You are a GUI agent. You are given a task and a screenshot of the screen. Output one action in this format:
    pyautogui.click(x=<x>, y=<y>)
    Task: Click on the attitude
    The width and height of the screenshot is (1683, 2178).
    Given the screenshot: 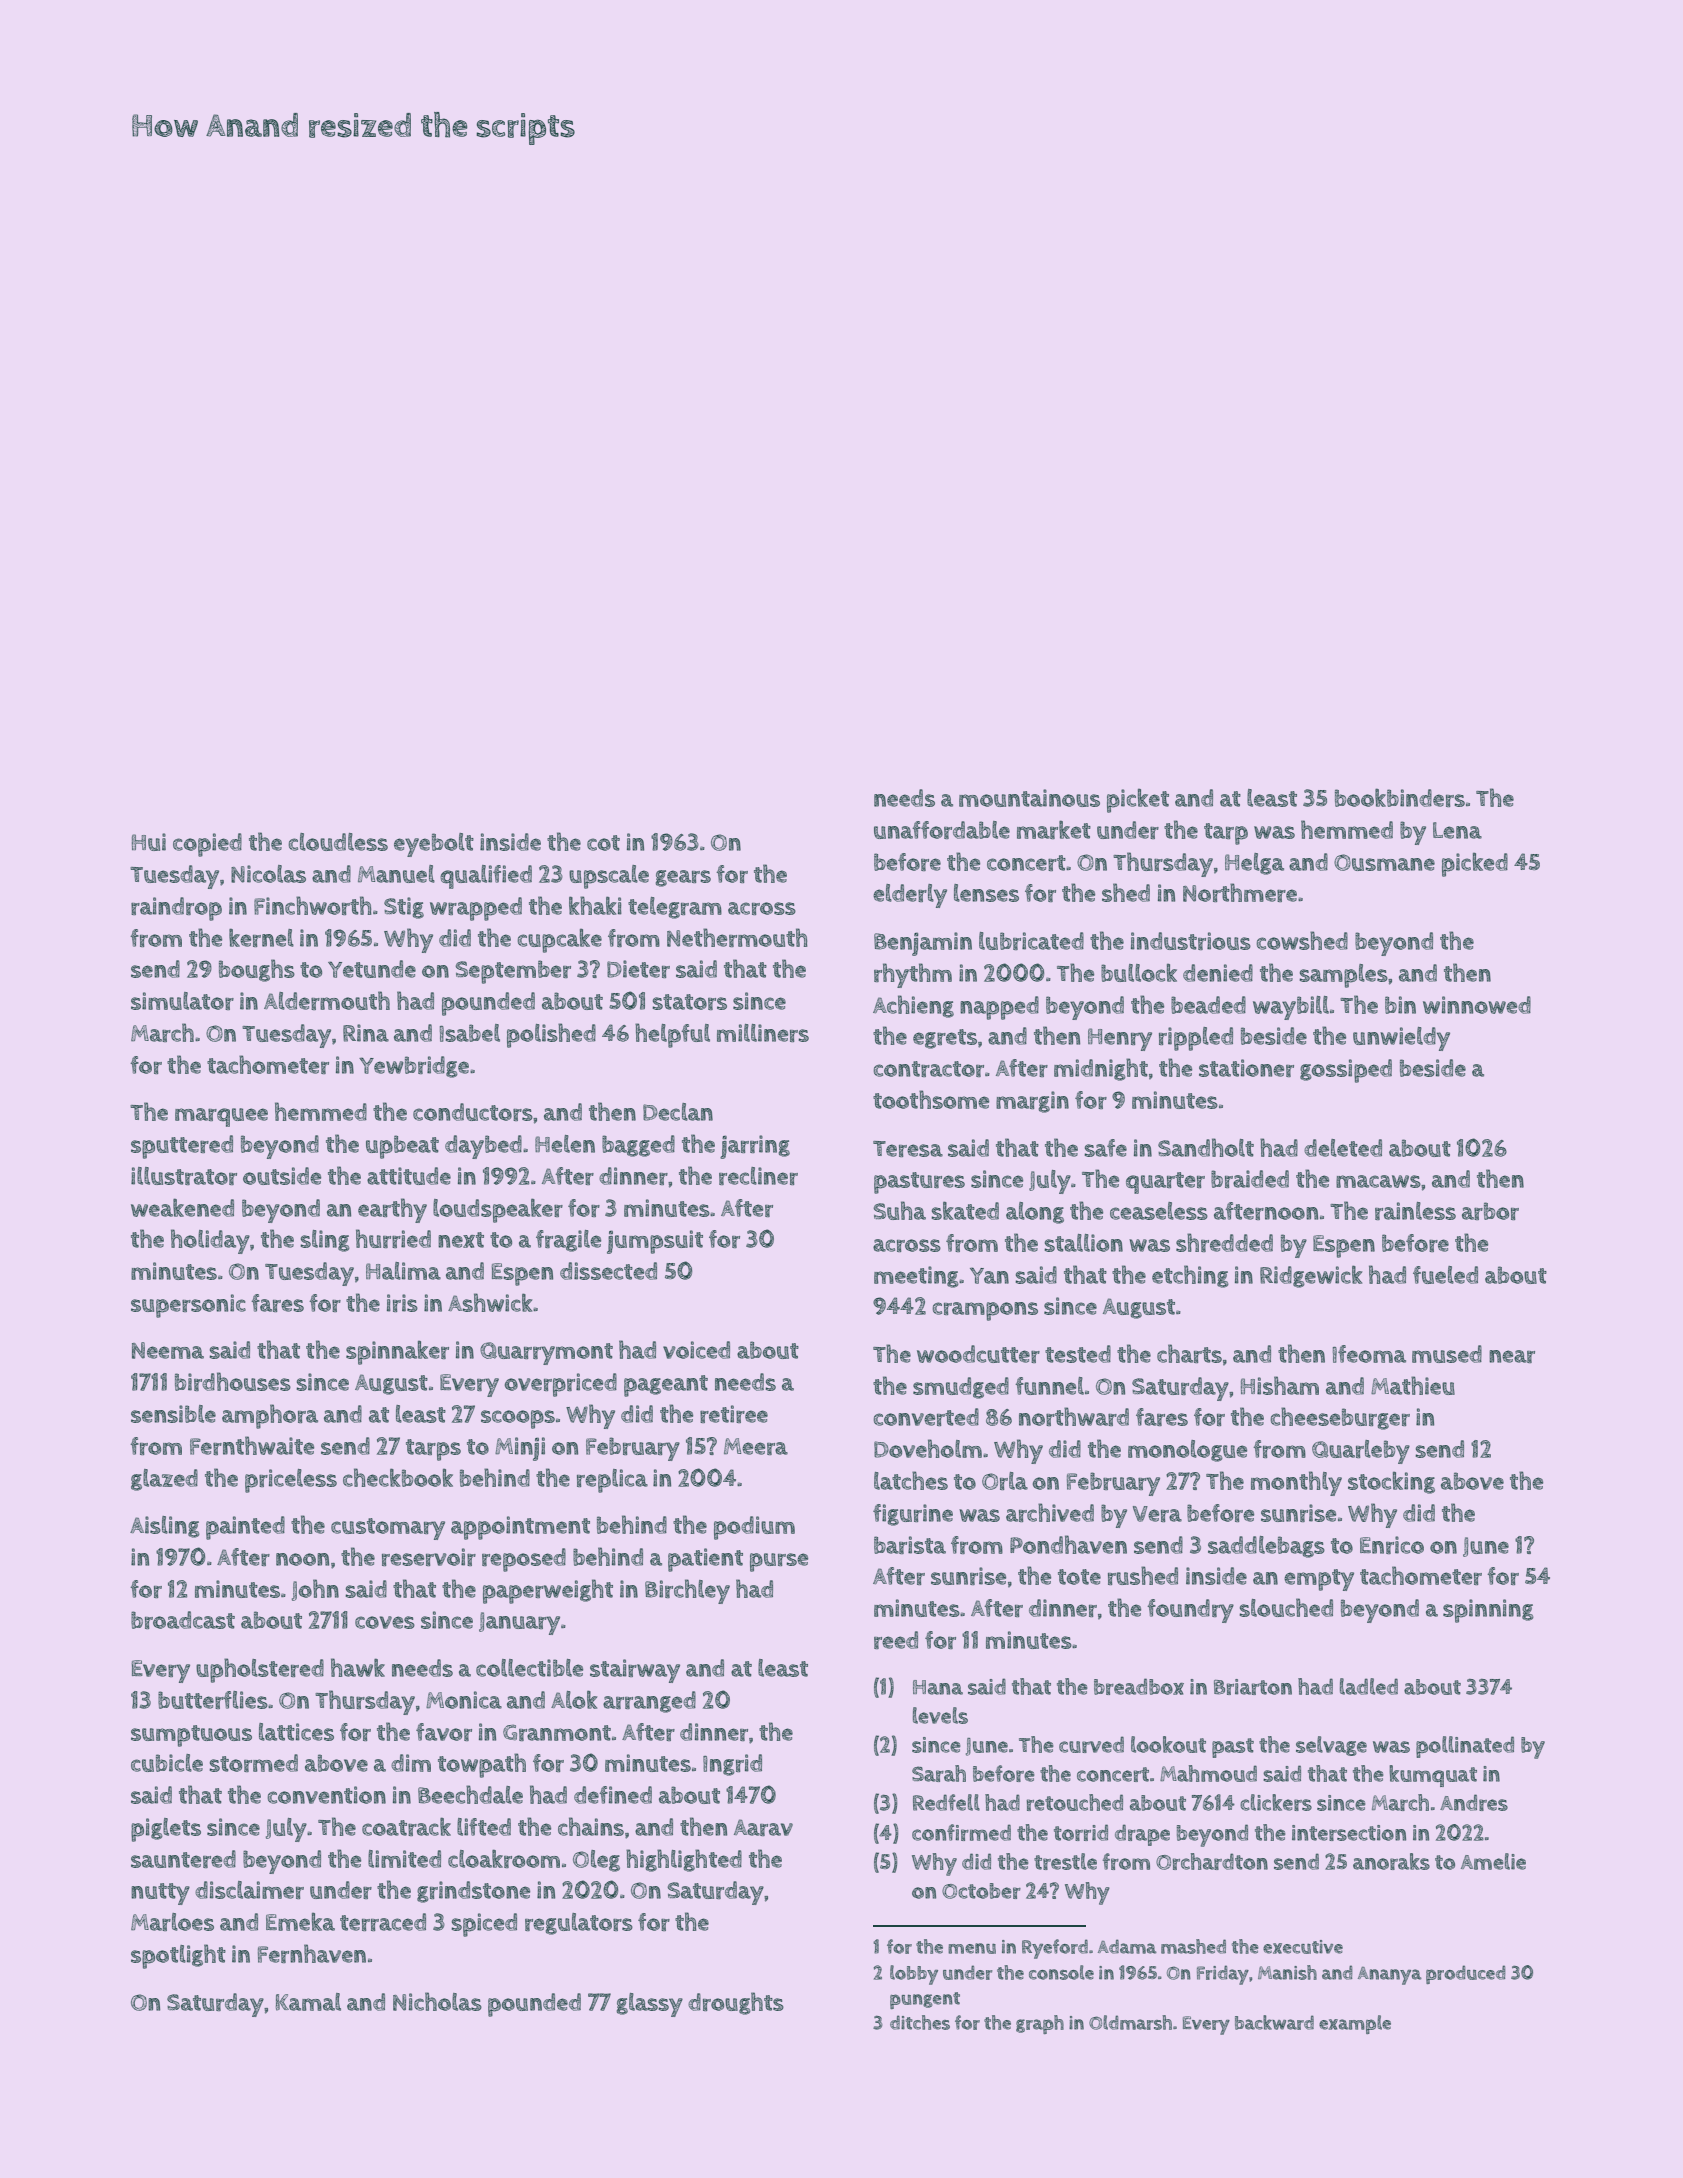 What is the action you would take?
    pyautogui.click(x=409, y=1176)
